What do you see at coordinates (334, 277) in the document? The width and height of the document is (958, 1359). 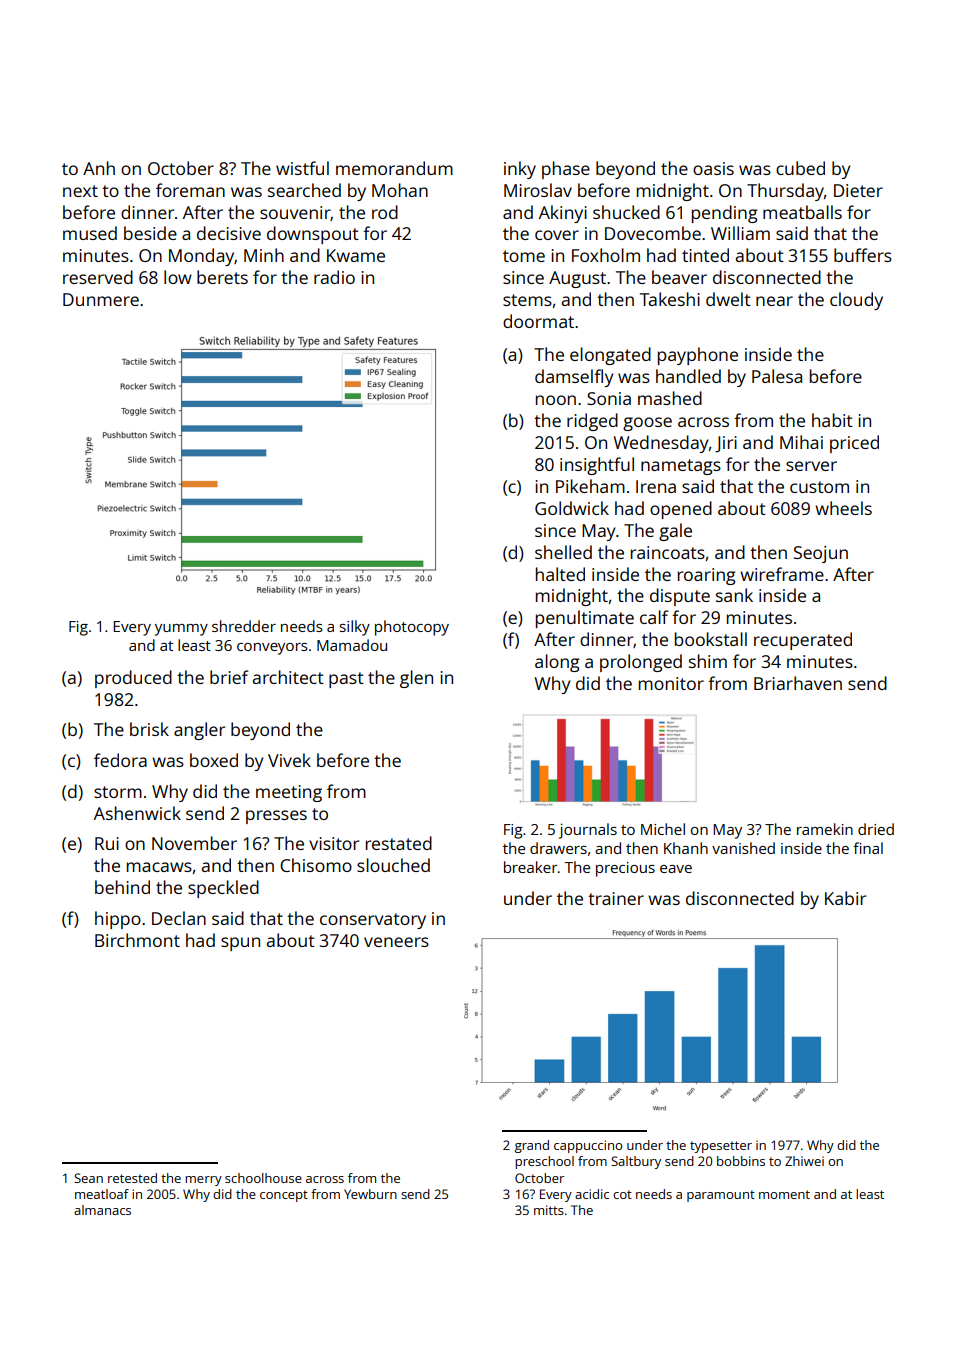 I see `radio` at bounding box center [334, 277].
